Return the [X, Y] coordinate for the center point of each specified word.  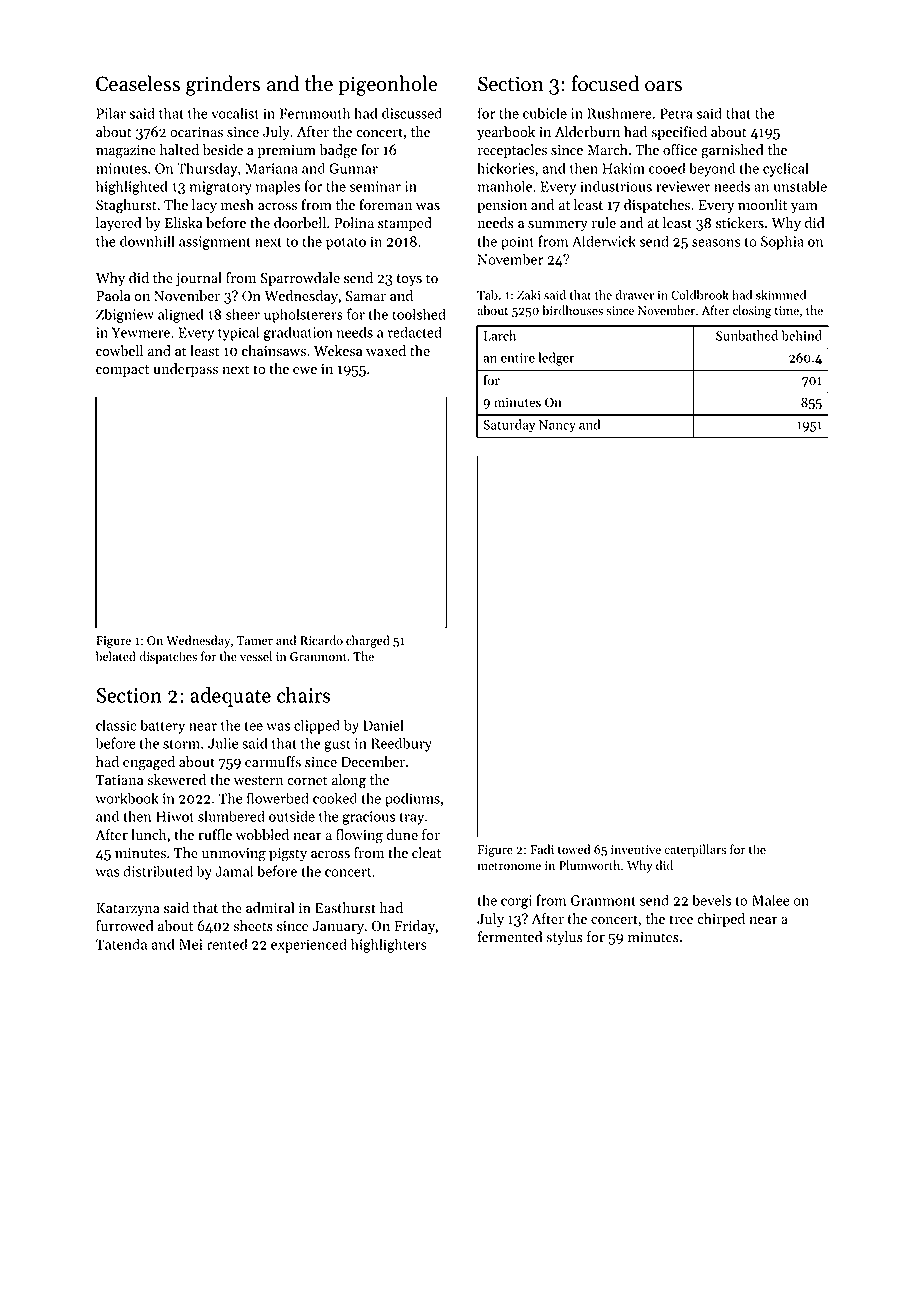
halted [179, 150]
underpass [185, 370]
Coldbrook [700, 295]
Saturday [509, 426]
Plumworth [589, 865]
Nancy [557, 426]
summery [558, 226]
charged [368, 641]
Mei [190, 944]
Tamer [255, 641]
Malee [770, 900]
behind [802, 335]
